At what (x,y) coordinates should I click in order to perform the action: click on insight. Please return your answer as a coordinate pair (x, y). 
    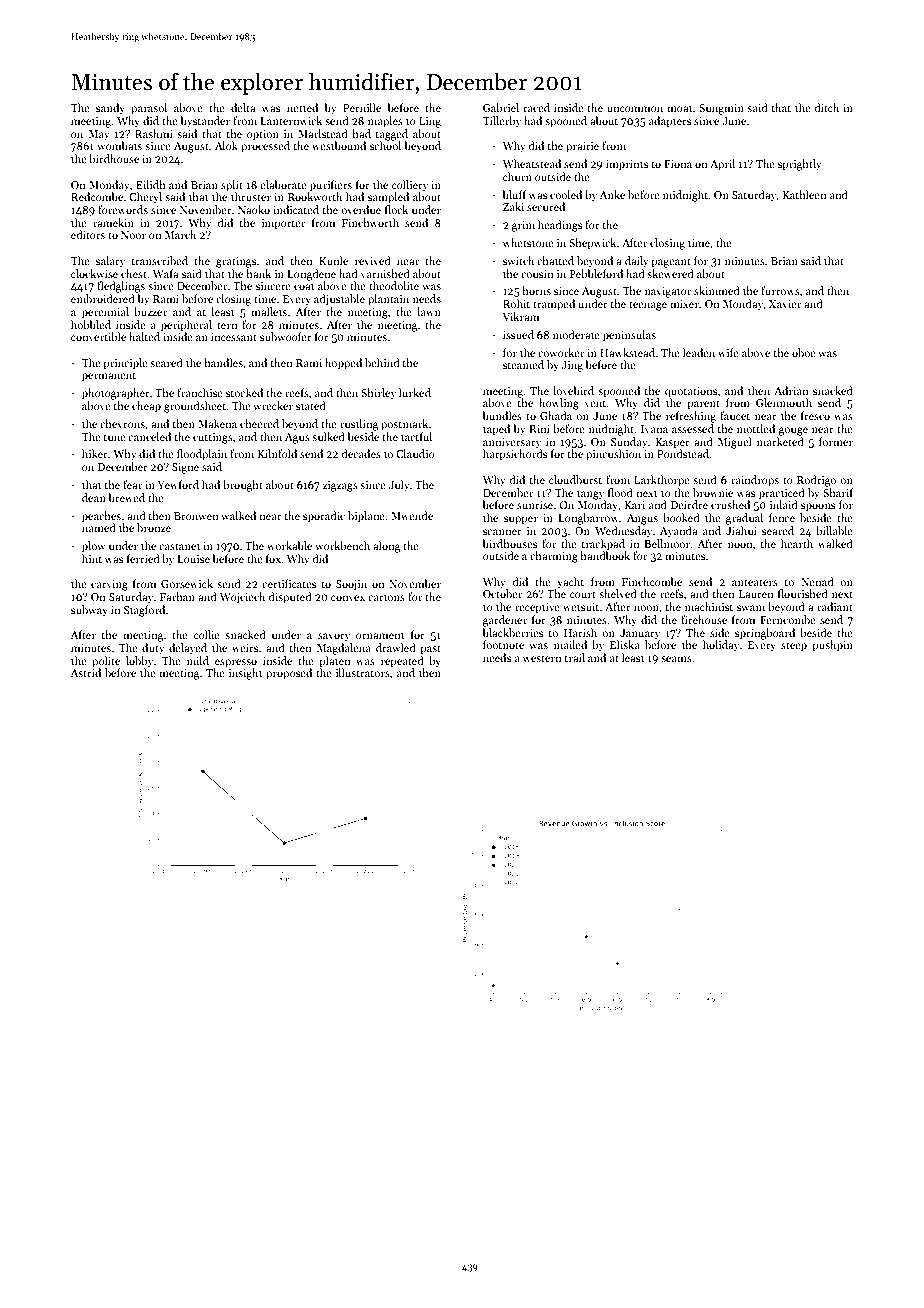
    Looking at the image, I should click on (245, 674).
